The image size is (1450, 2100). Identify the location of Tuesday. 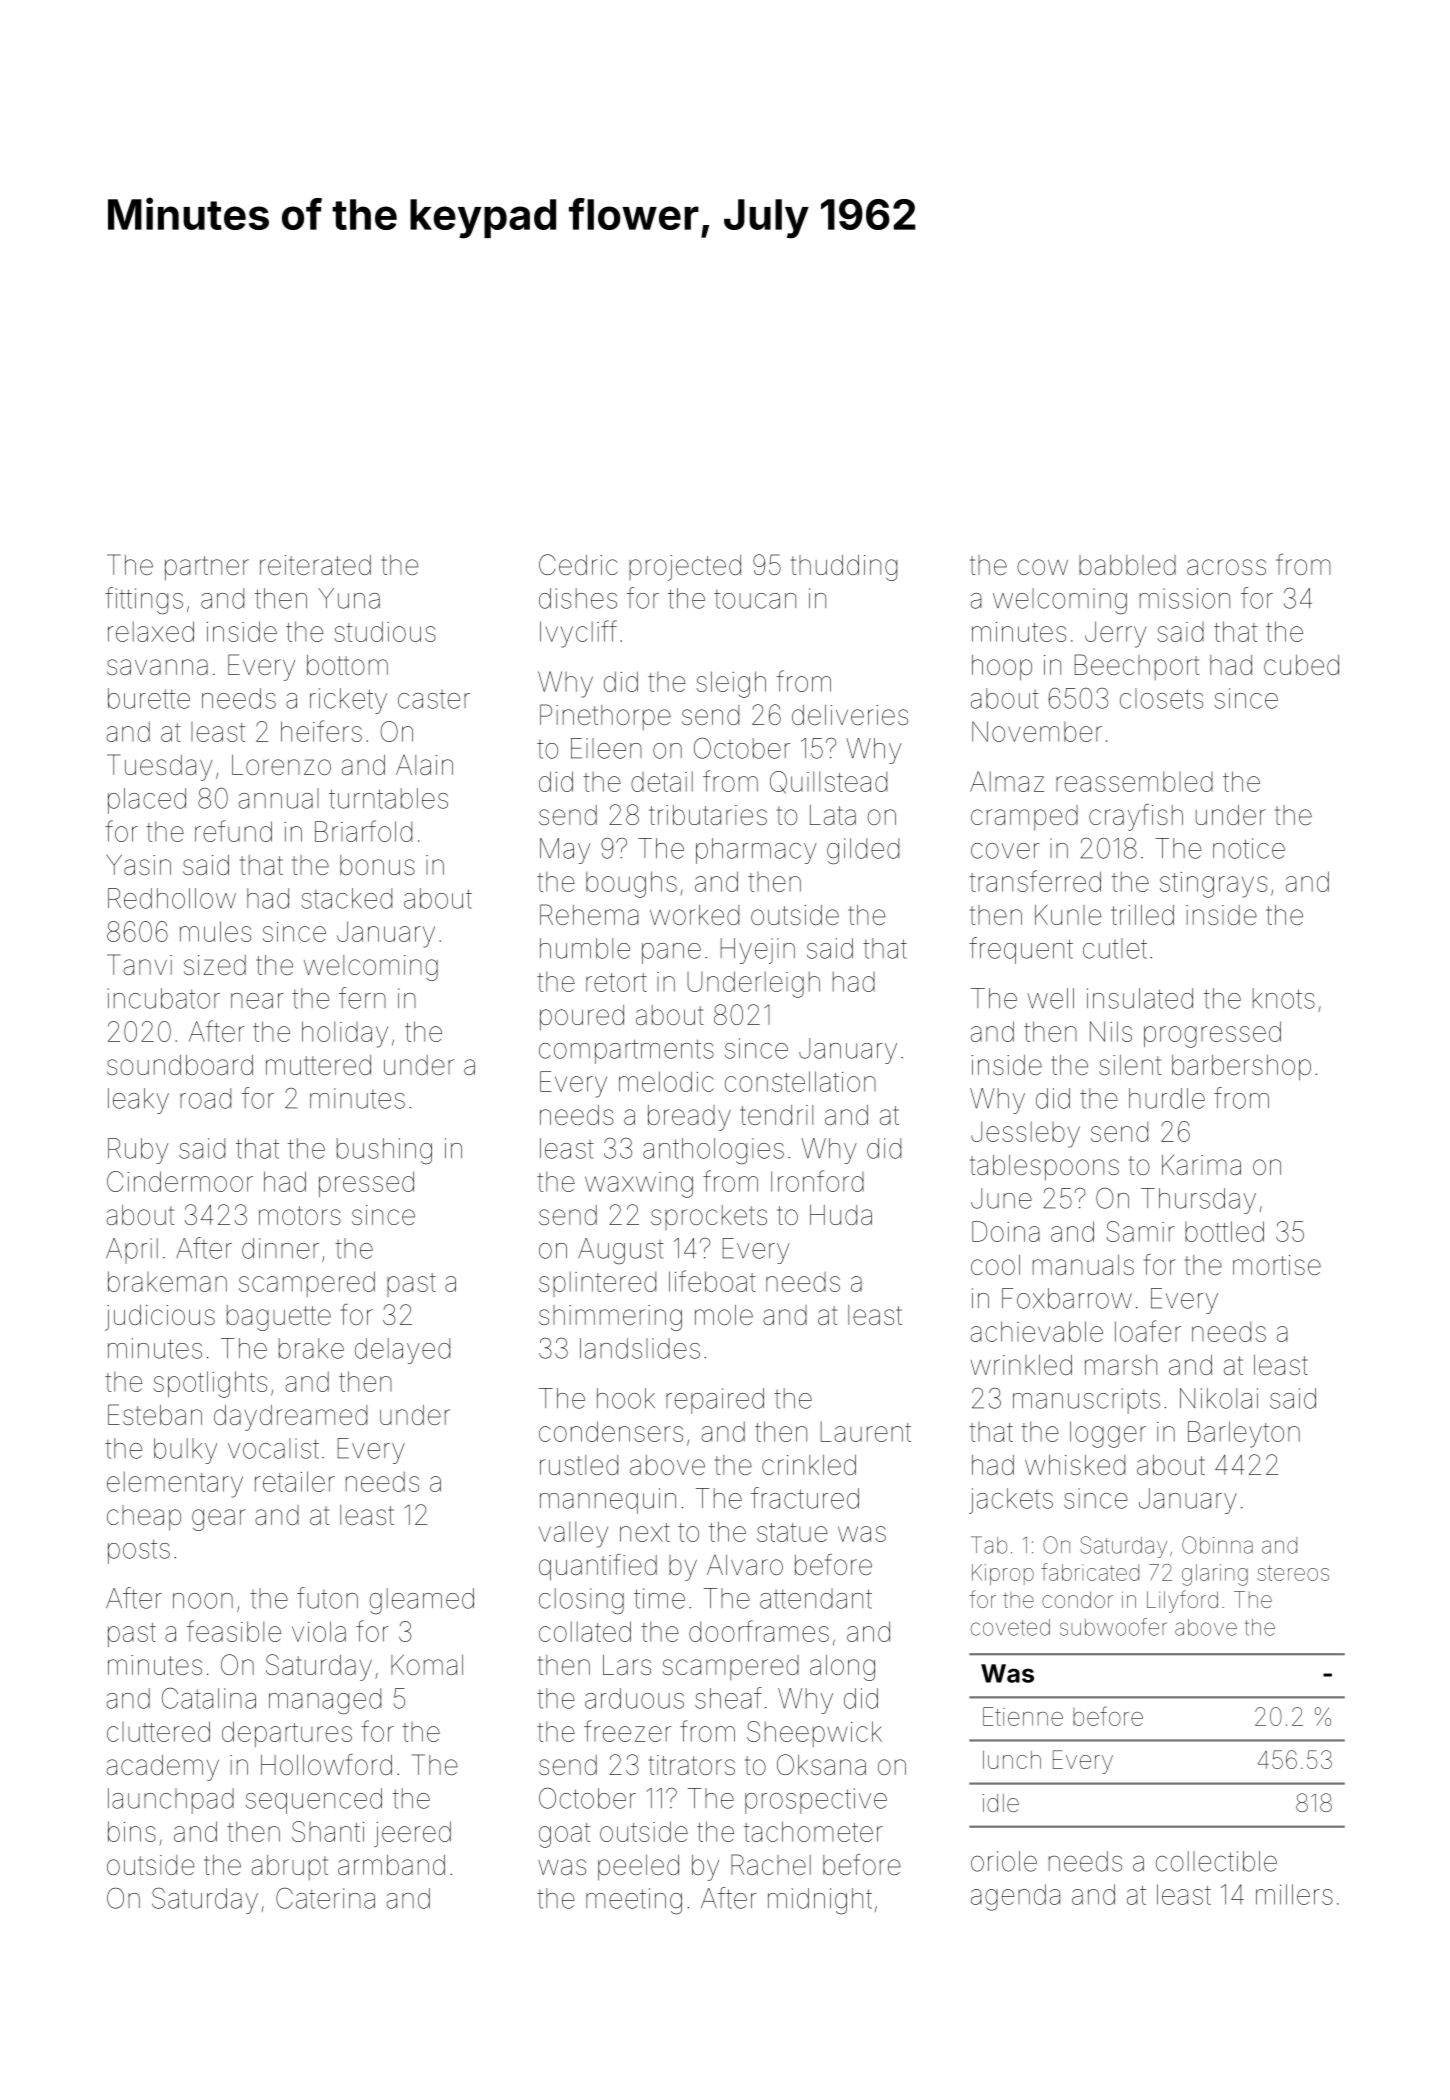
(159, 767).
